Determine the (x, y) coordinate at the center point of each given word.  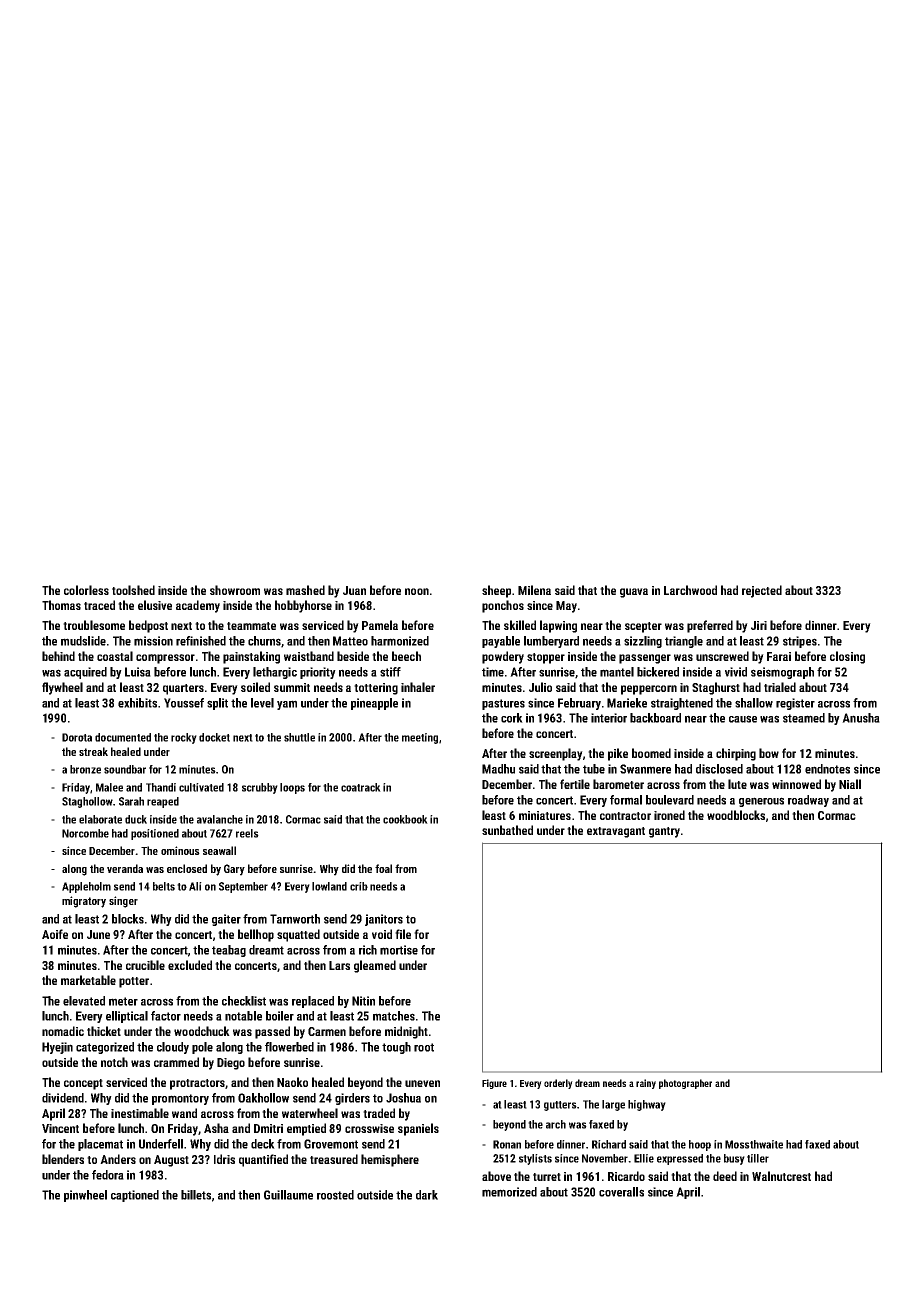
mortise (399, 950)
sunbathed (507, 830)
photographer (685, 1084)
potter (134, 982)
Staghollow (87, 802)
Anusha (861, 718)
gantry (664, 832)
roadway (808, 801)
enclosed (187, 868)
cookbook (405, 819)
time (493, 672)
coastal (115, 656)
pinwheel (85, 1196)
